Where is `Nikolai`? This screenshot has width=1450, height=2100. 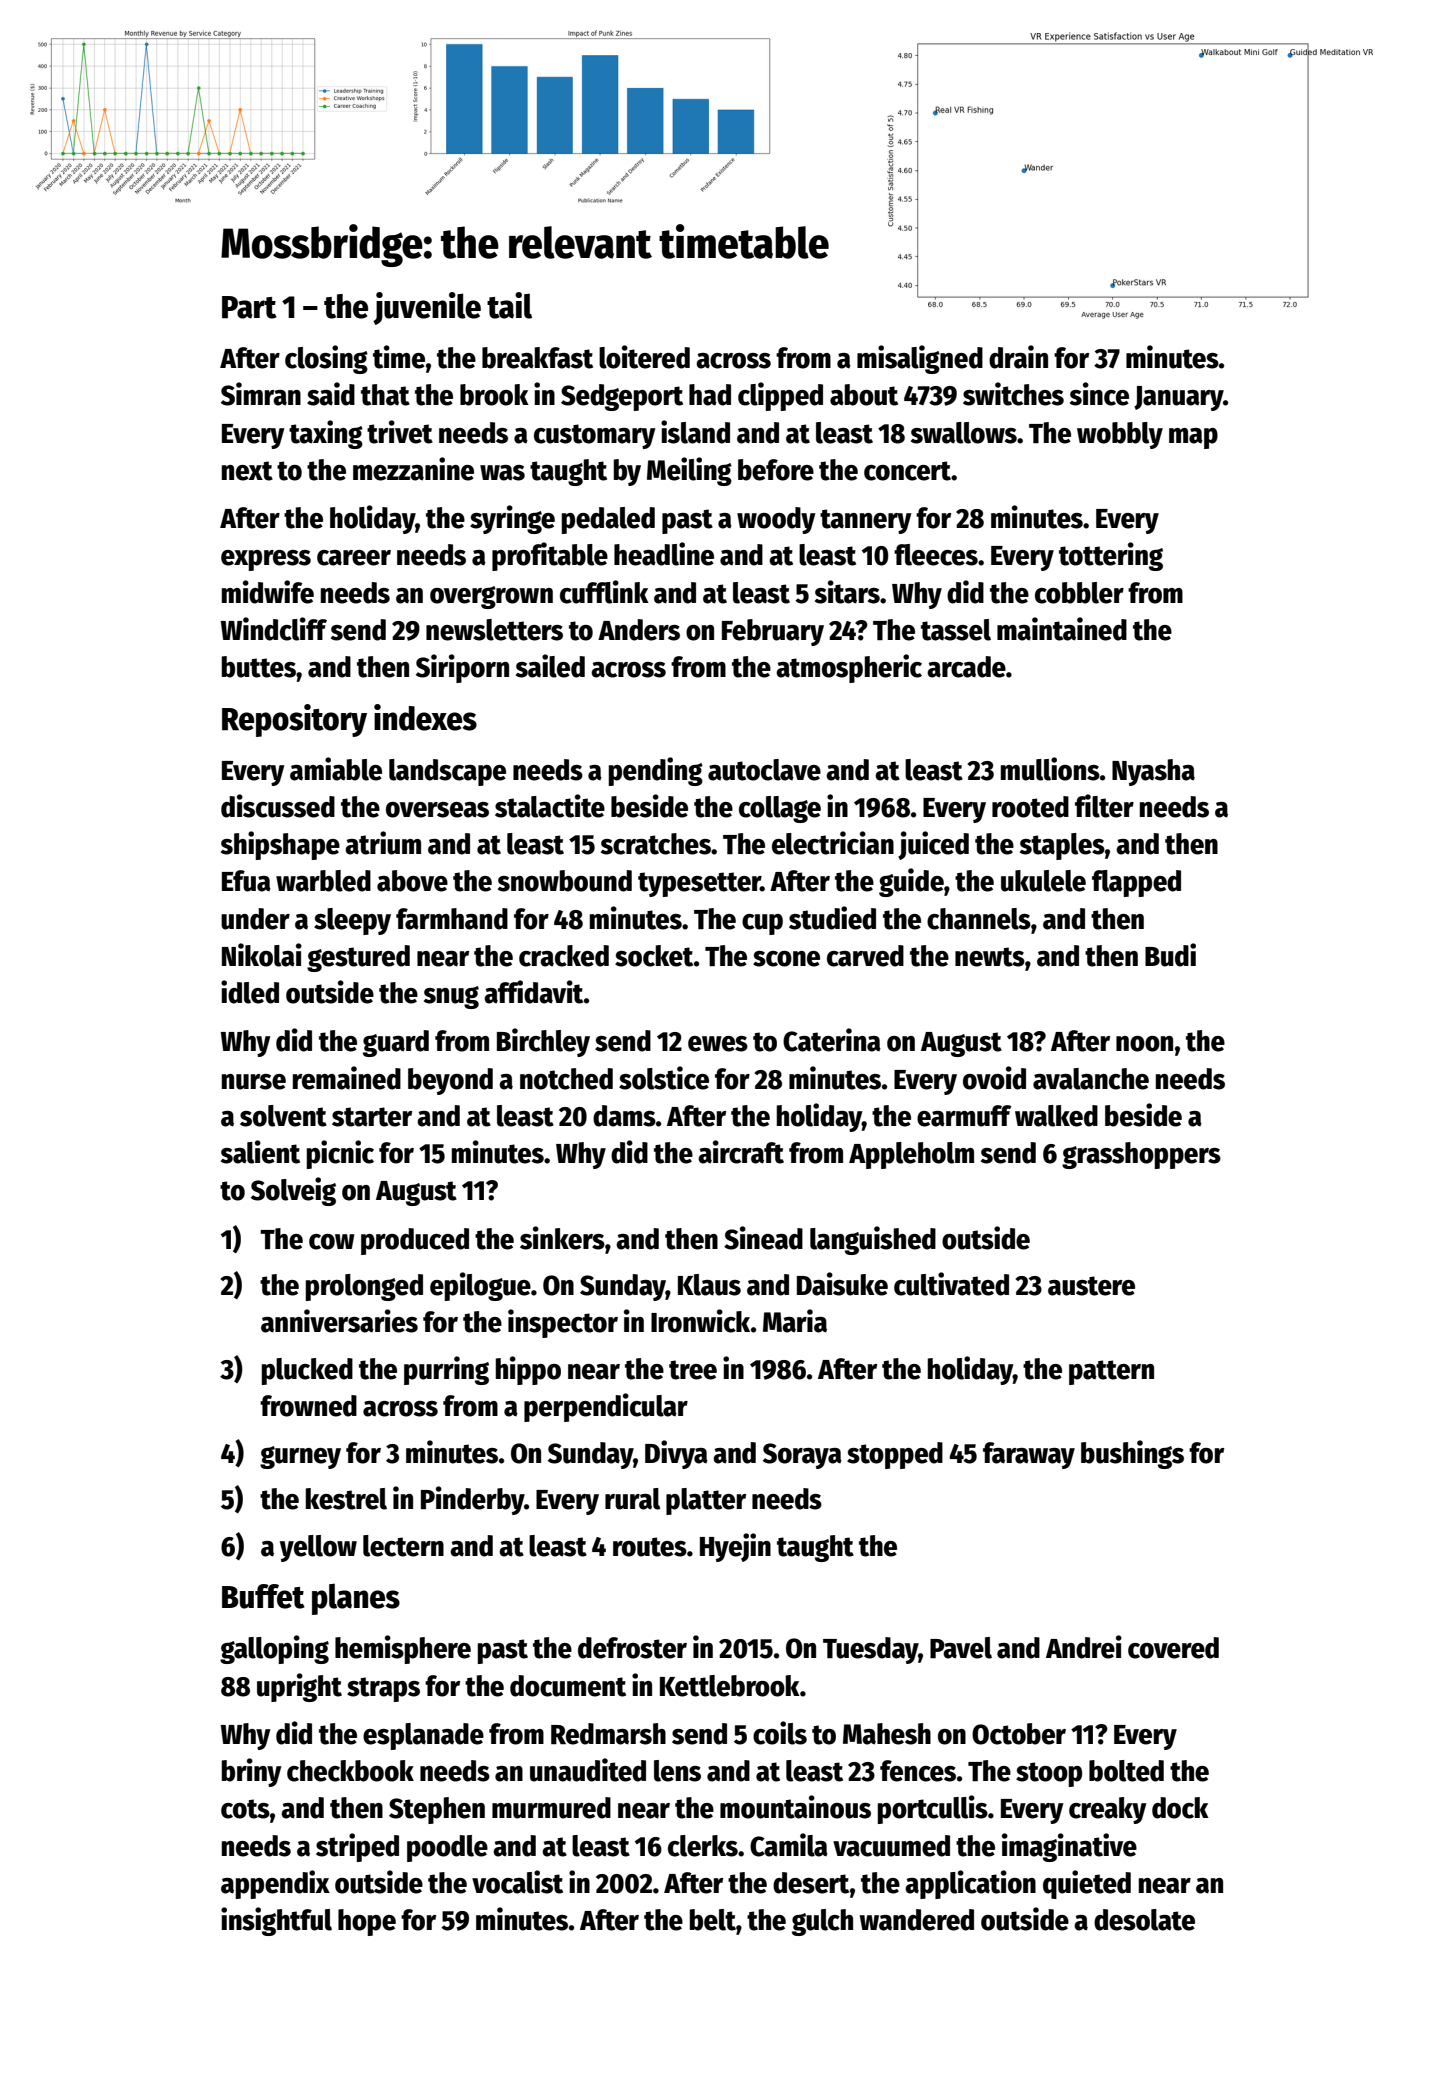
Nikolai is located at coordinates (262, 955).
